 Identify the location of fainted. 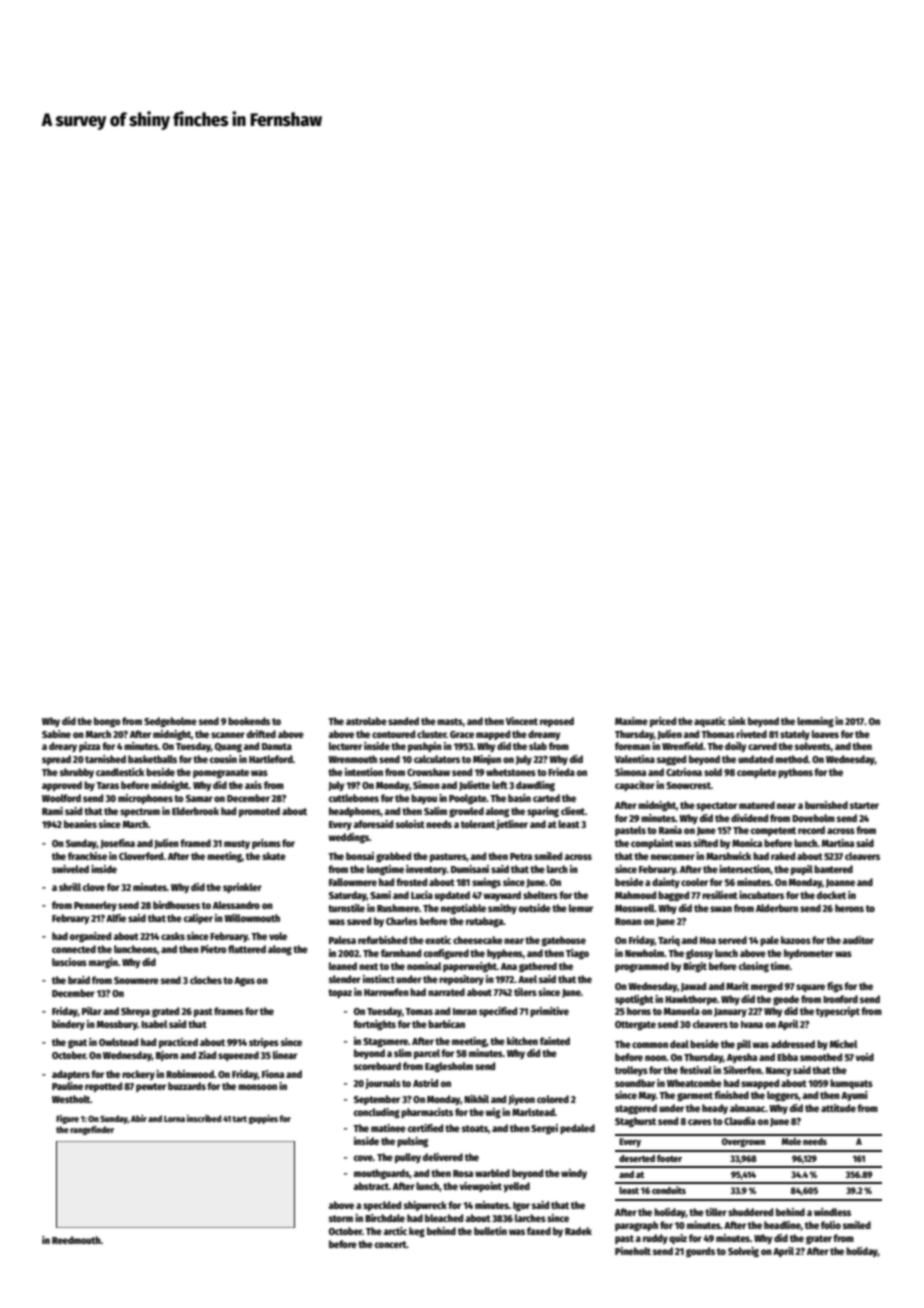
(555, 1041).
